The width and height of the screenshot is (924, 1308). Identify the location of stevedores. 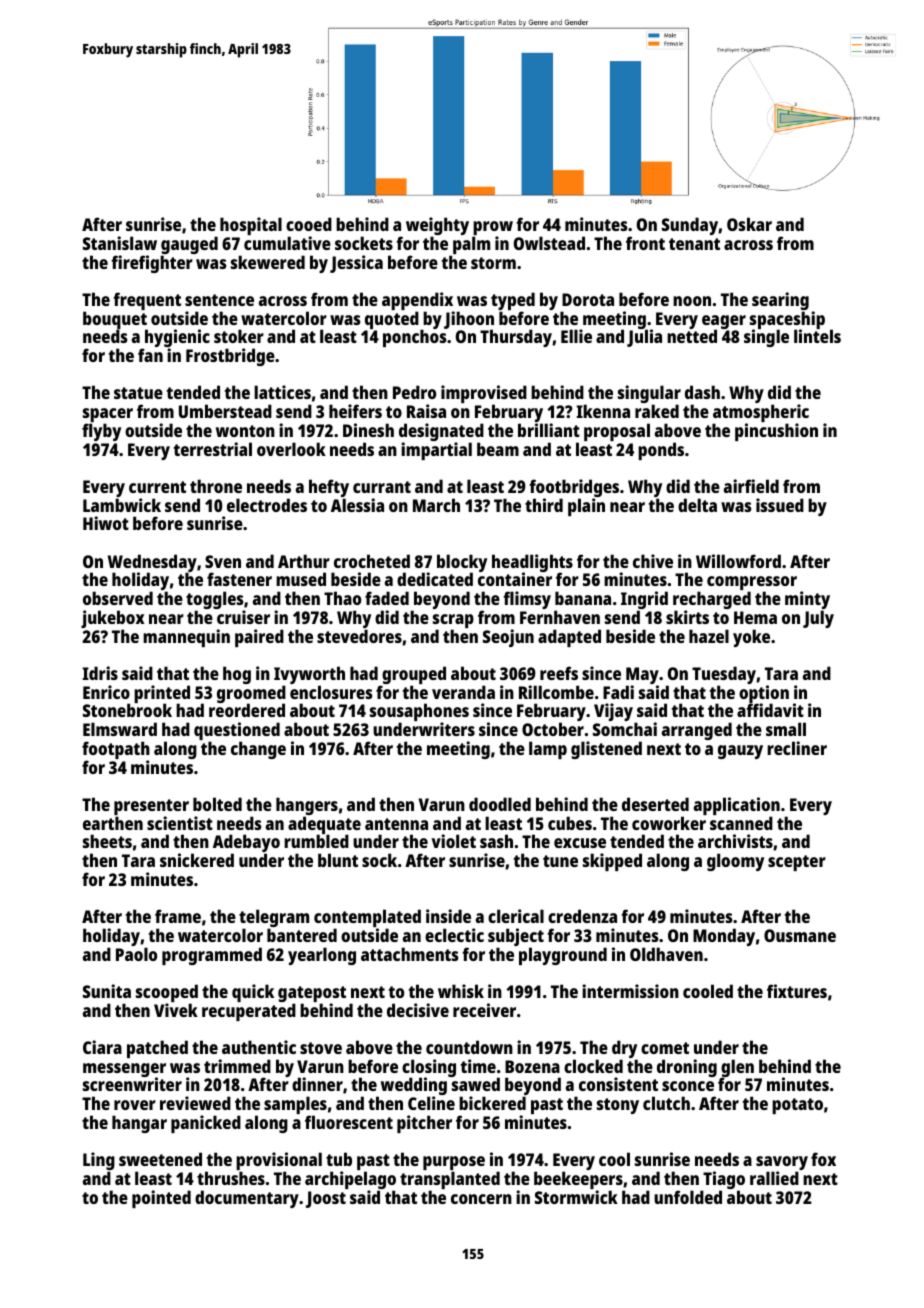
(359, 636).
